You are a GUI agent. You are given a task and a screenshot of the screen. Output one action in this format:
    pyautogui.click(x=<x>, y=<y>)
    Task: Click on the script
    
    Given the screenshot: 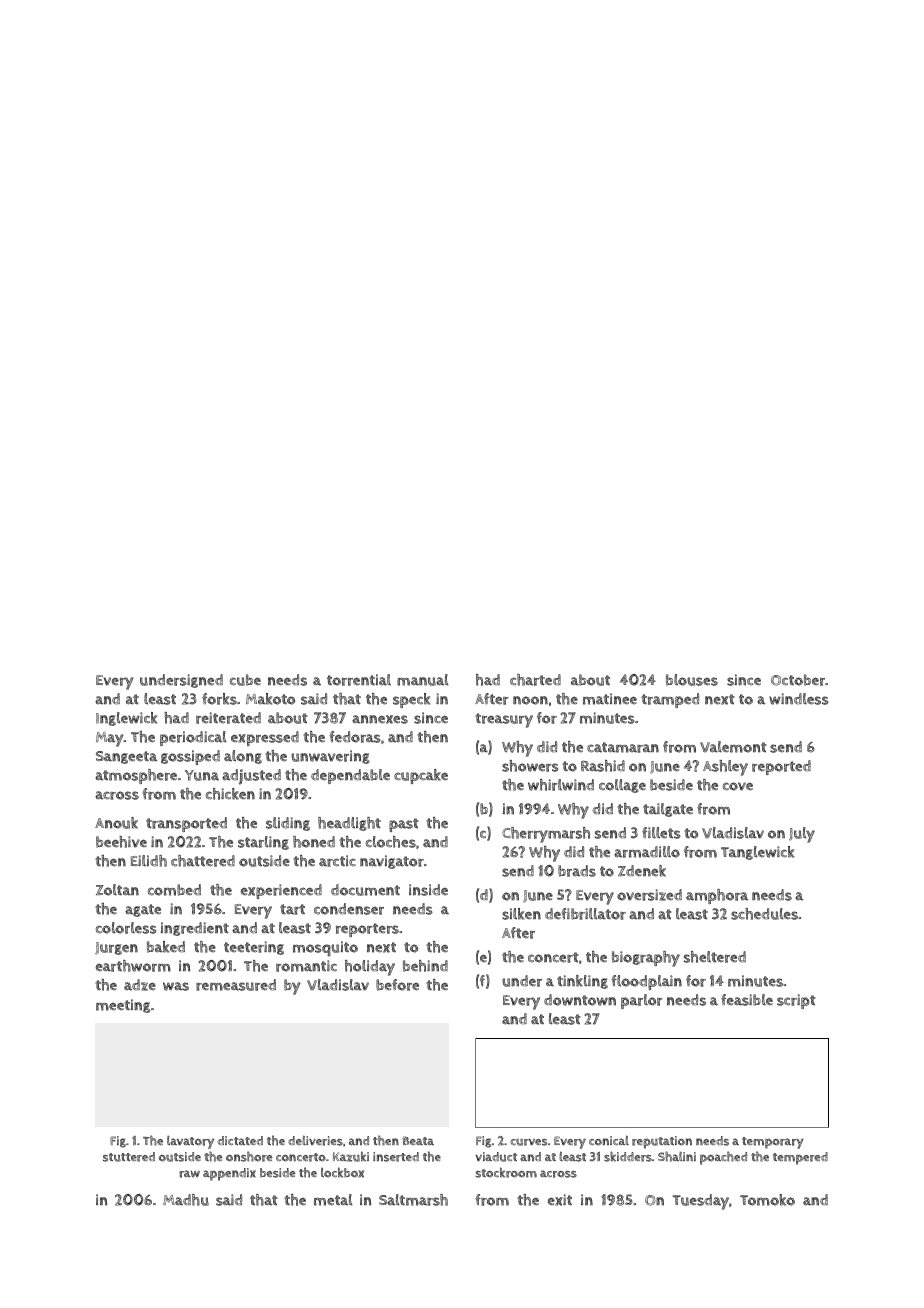 What is the action you would take?
    pyautogui.click(x=796, y=1001)
